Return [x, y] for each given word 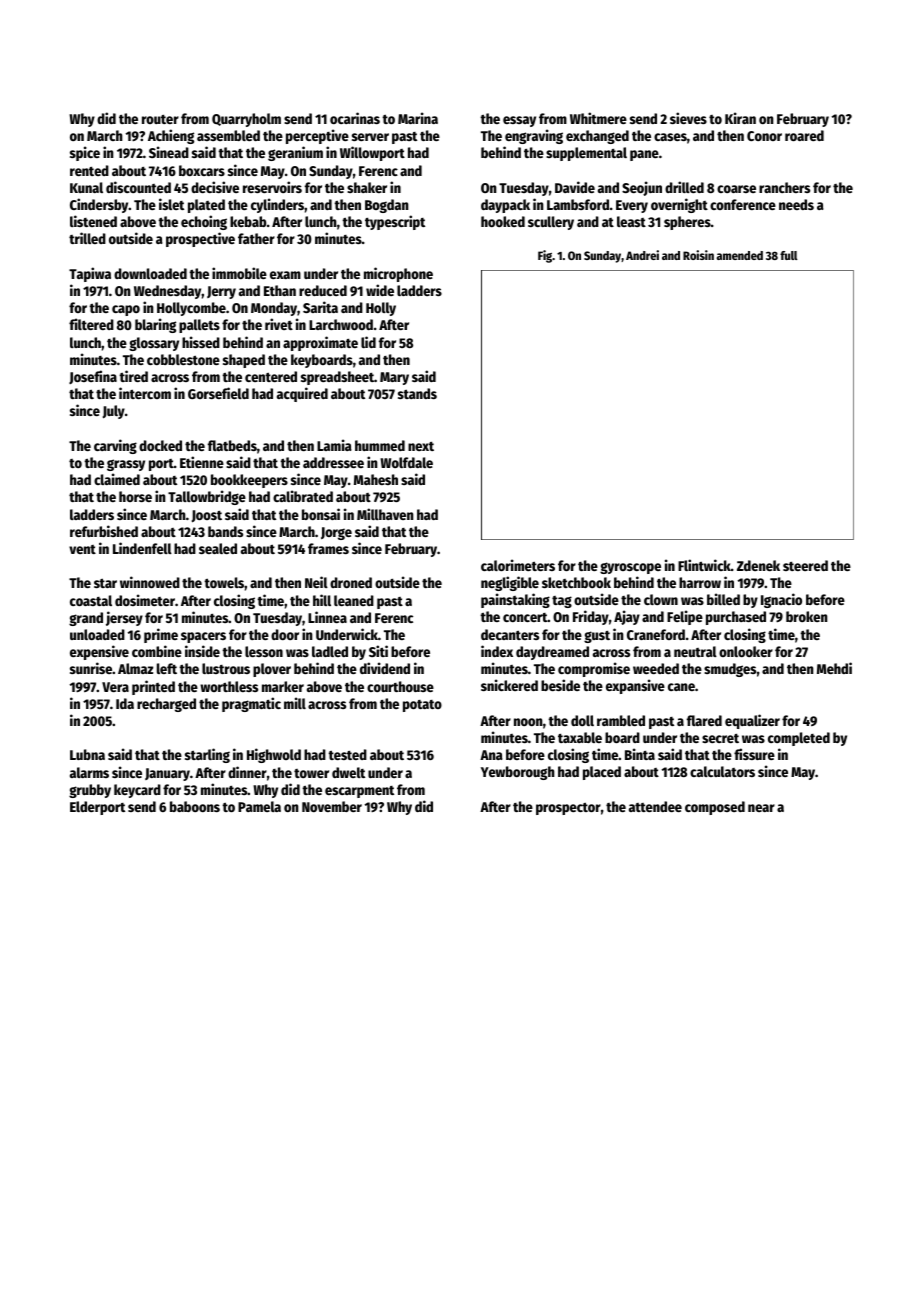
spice [85, 153]
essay [519, 121]
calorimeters [518, 565]
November [332, 806]
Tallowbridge [207, 497]
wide [380, 290]
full [789, 255]
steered [805, 565]
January [167, 774]
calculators [722, 771]
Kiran [740, 118]
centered [271, 376]
